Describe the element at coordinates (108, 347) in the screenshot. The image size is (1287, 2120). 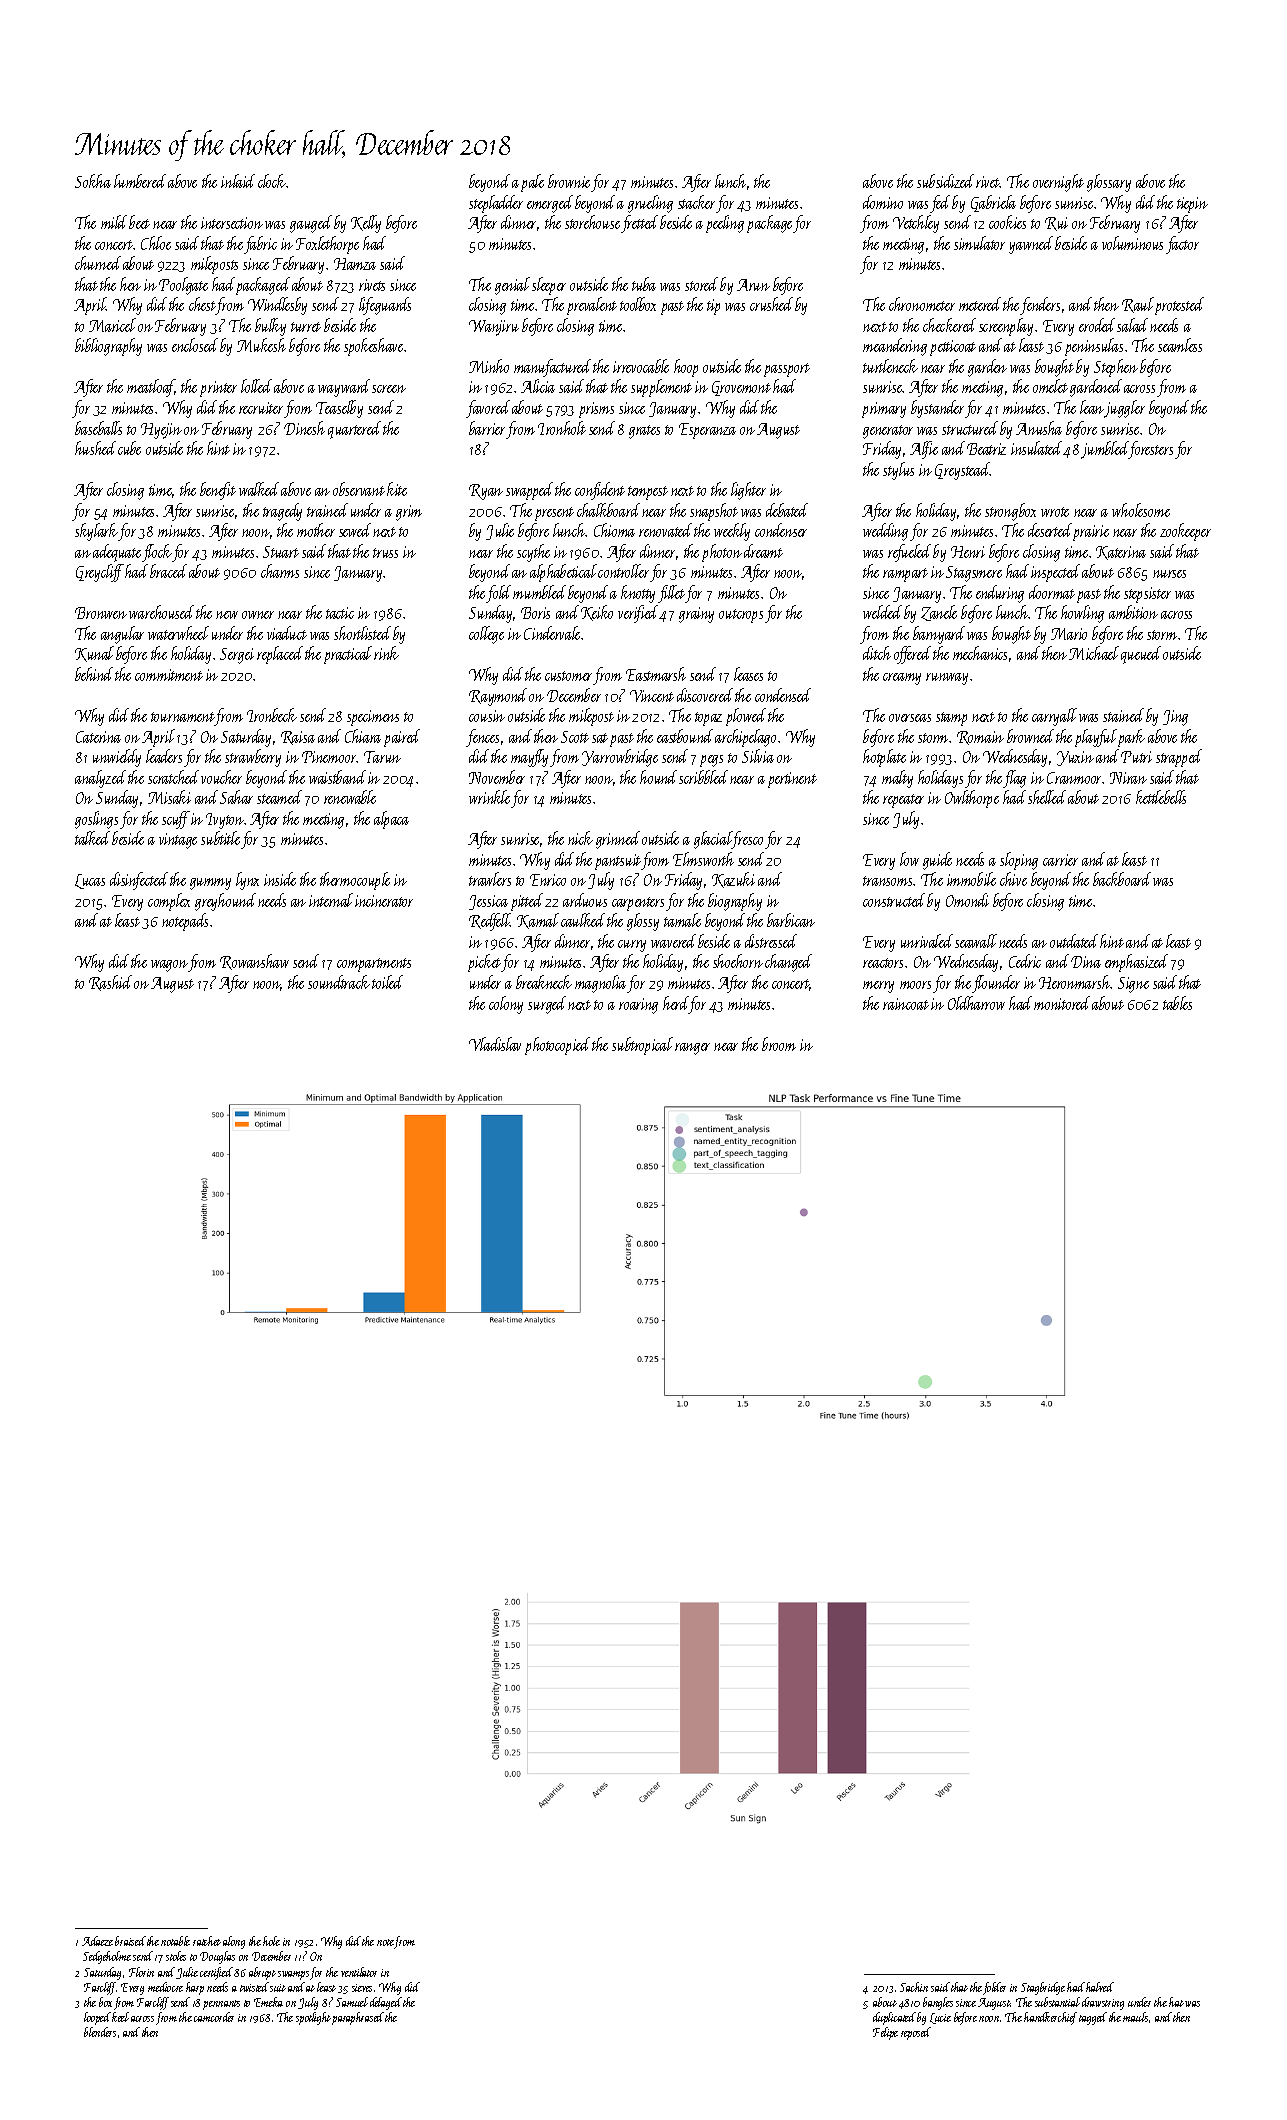
I see `bibliography` at that location.
